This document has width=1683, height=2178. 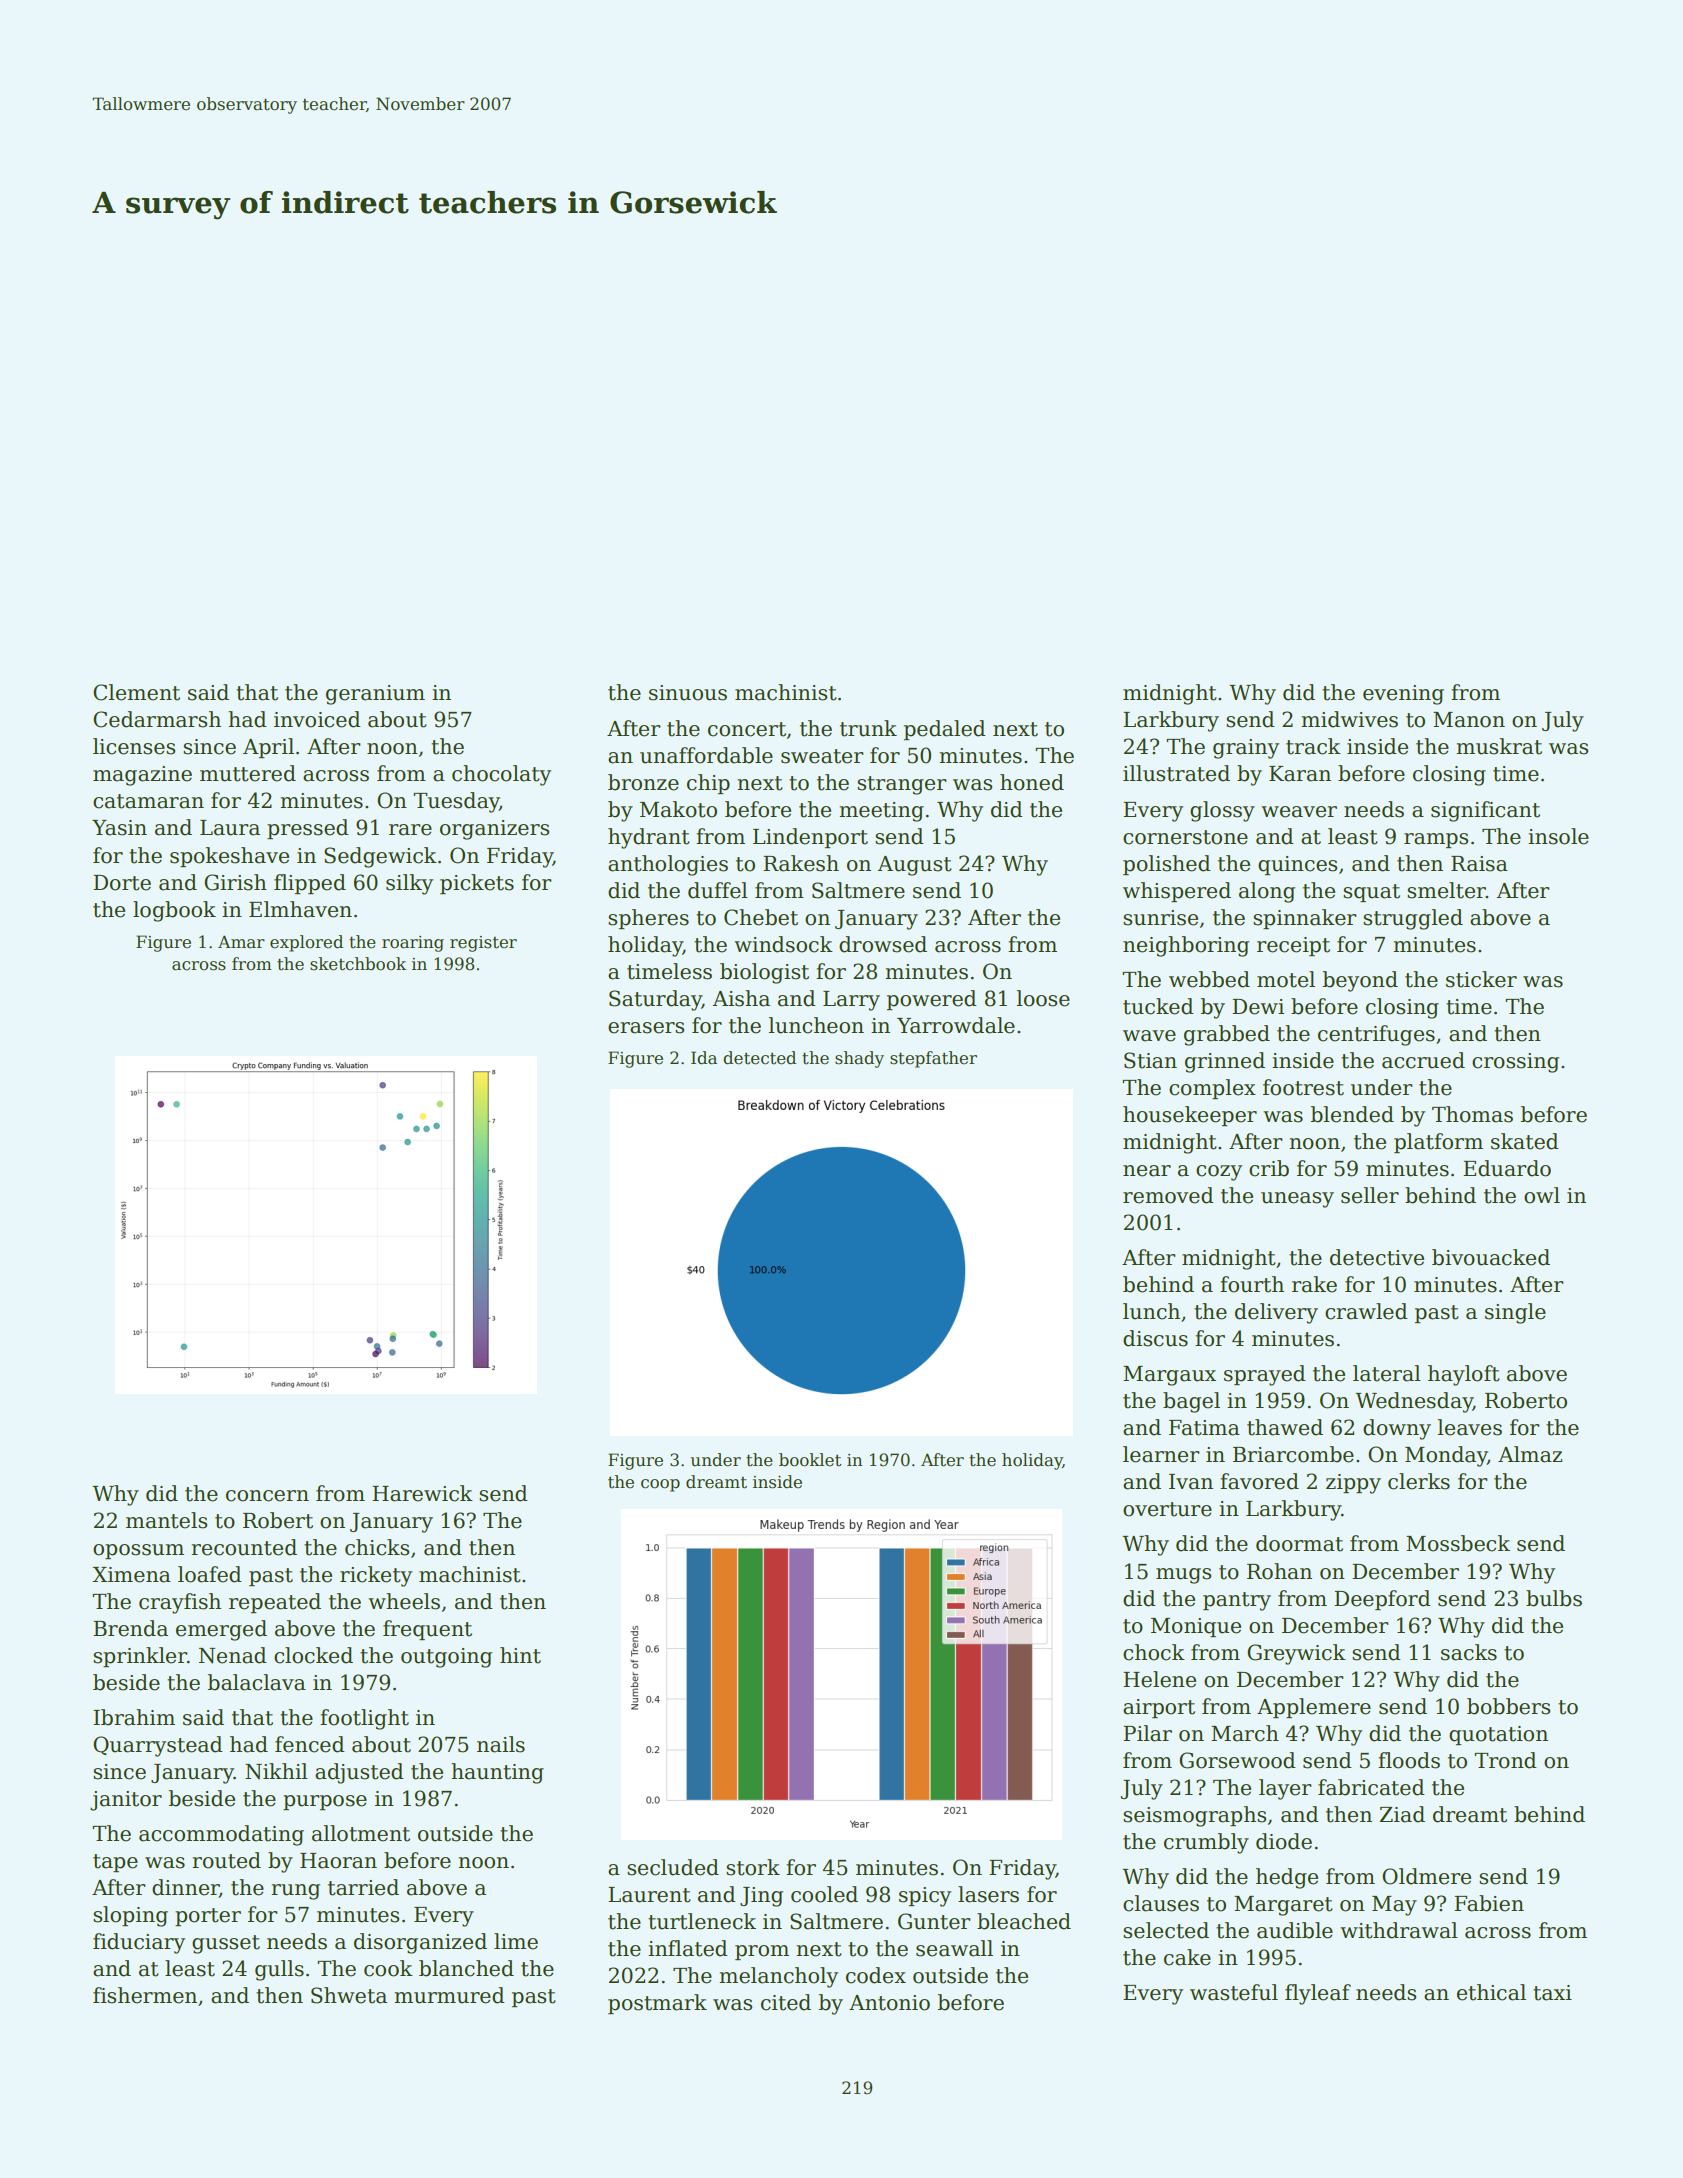 I want to click on concern, so click(x=267, y=1496).
